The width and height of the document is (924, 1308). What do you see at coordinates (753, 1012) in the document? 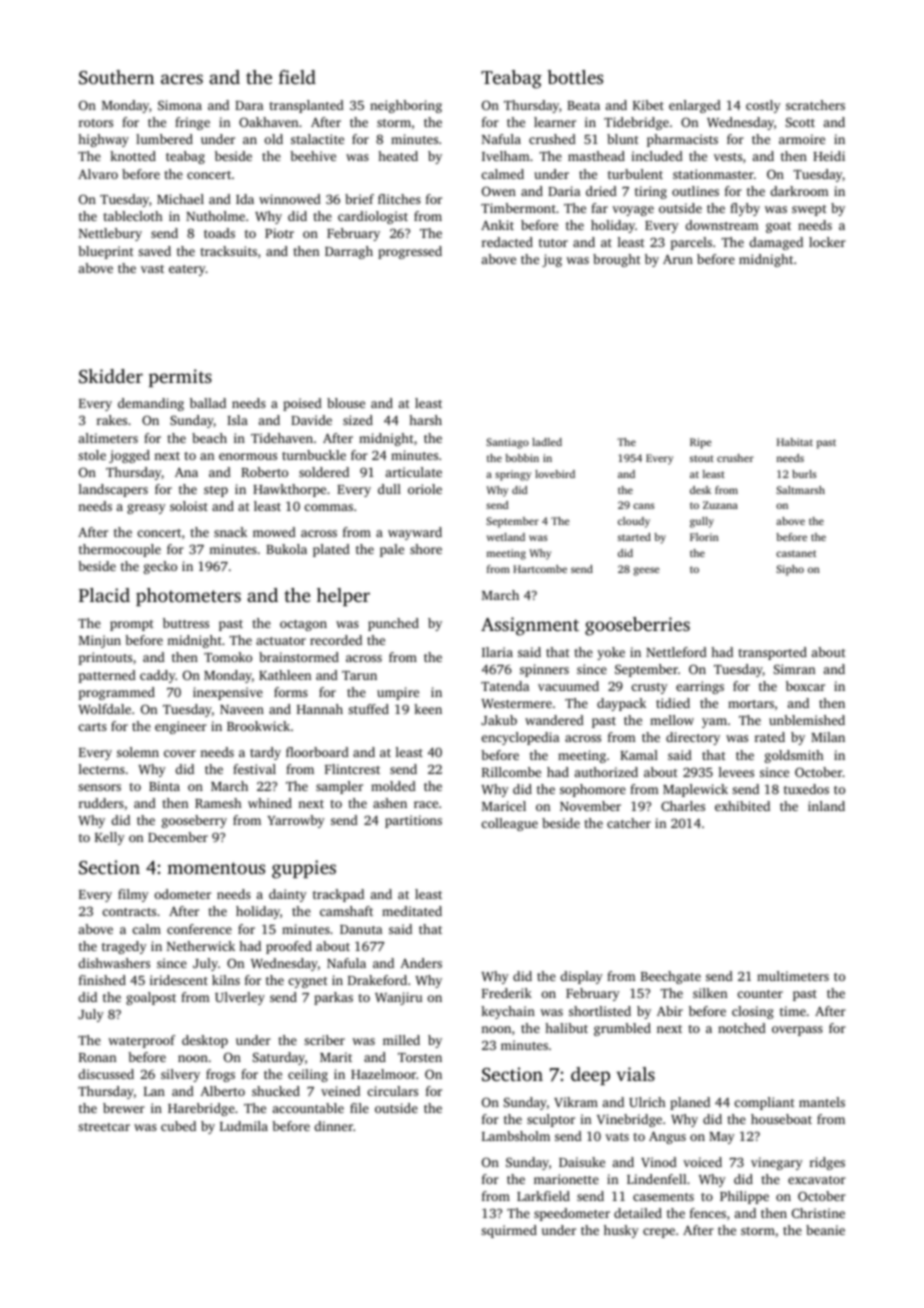
I see `closing` at bounding box center [753, 1012].
